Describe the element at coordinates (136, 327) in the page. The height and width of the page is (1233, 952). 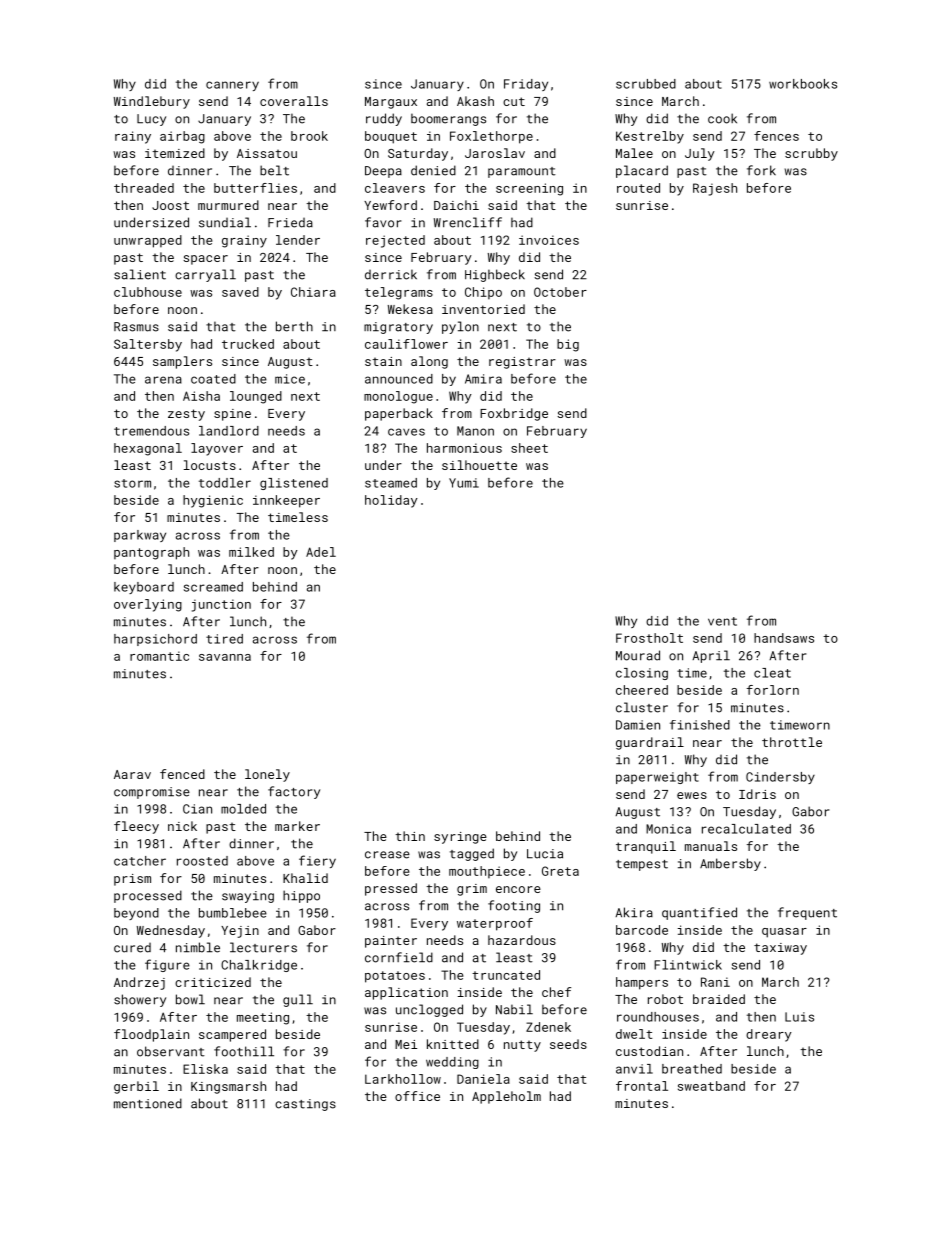
I see `Rasmus` at that location.
